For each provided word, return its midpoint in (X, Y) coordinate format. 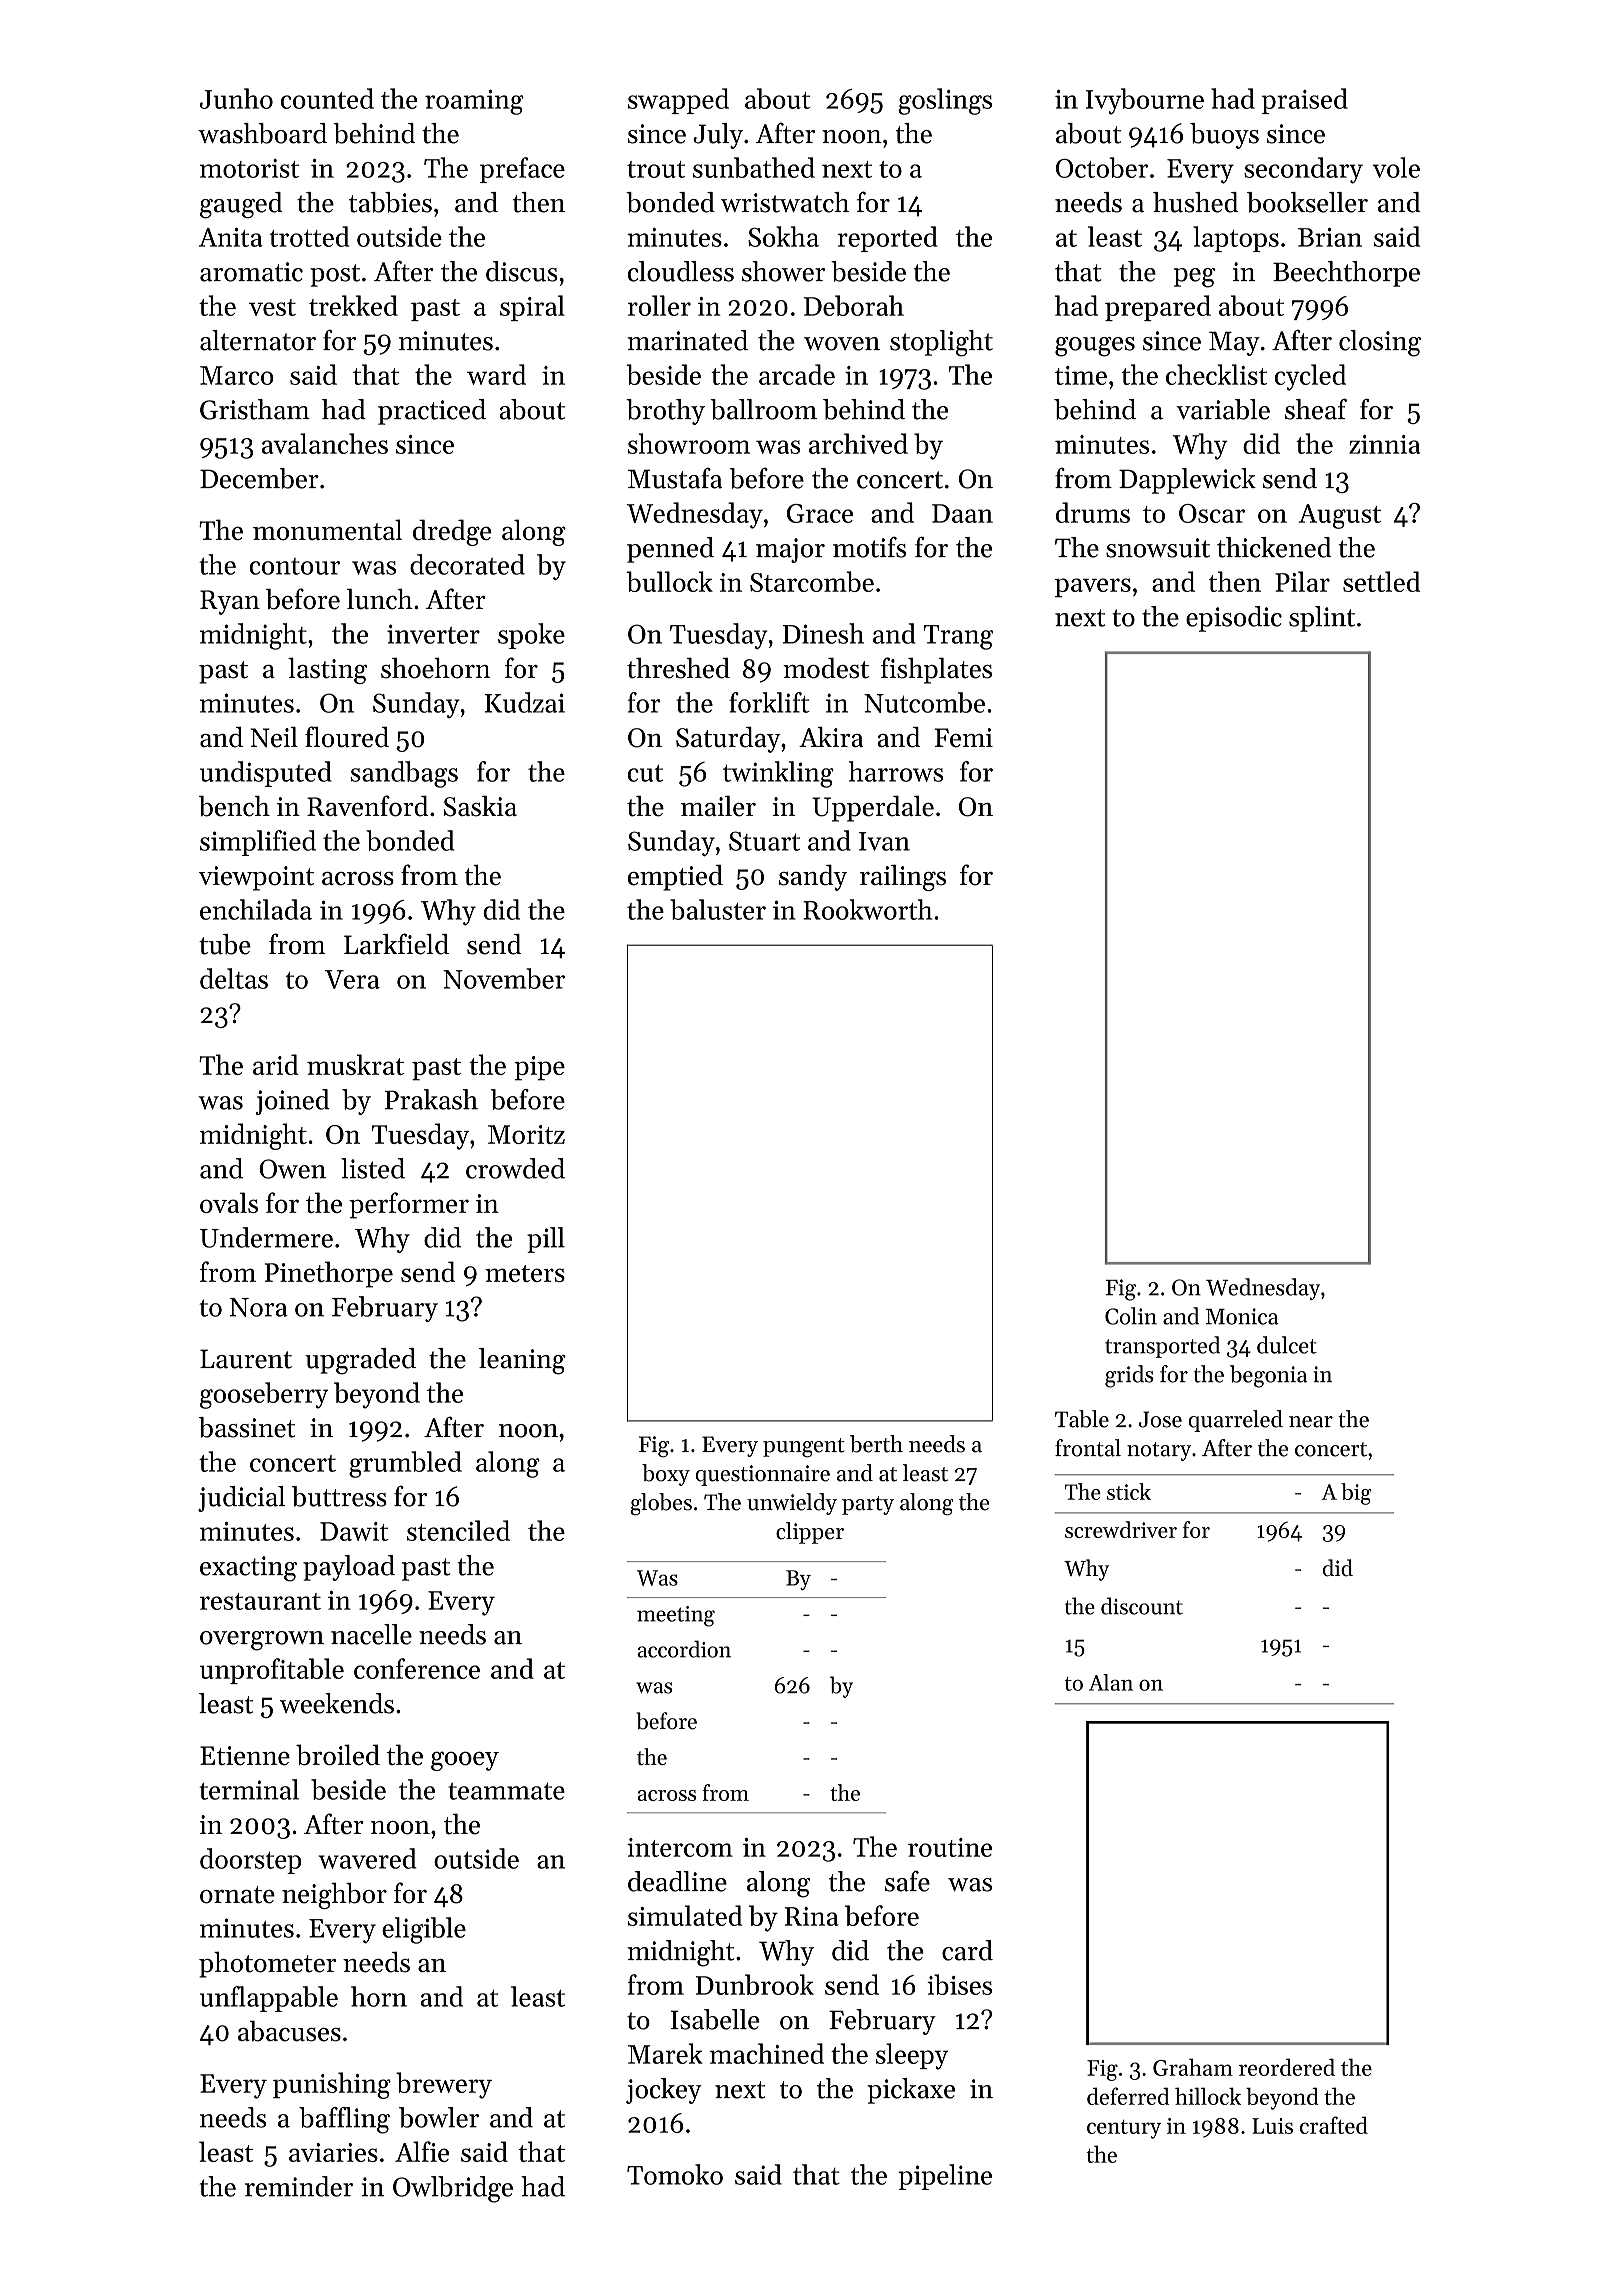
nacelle (371, 1634)
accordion (684, 1649)
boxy (666, 1475)
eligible (424, 1930)
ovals (229, 1202)
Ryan (230, 602)
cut (645, 773)
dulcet (1287, 1345)
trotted (309, 236)
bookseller (1307, 202)
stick (1129, 1491)
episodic (1234, 619)
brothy (665, 412)
